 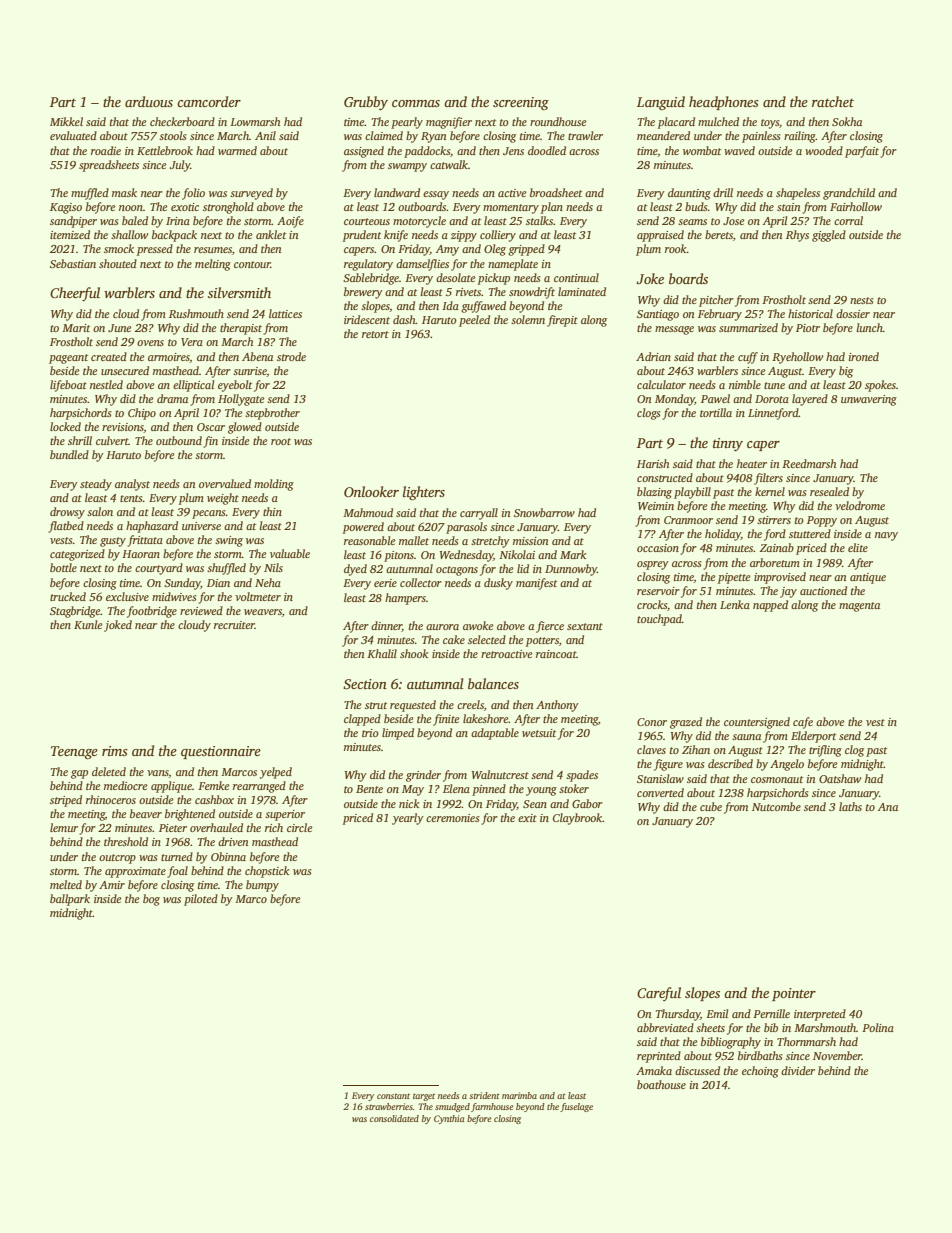 I want to click on roadie, so click(x=106, y=150).
